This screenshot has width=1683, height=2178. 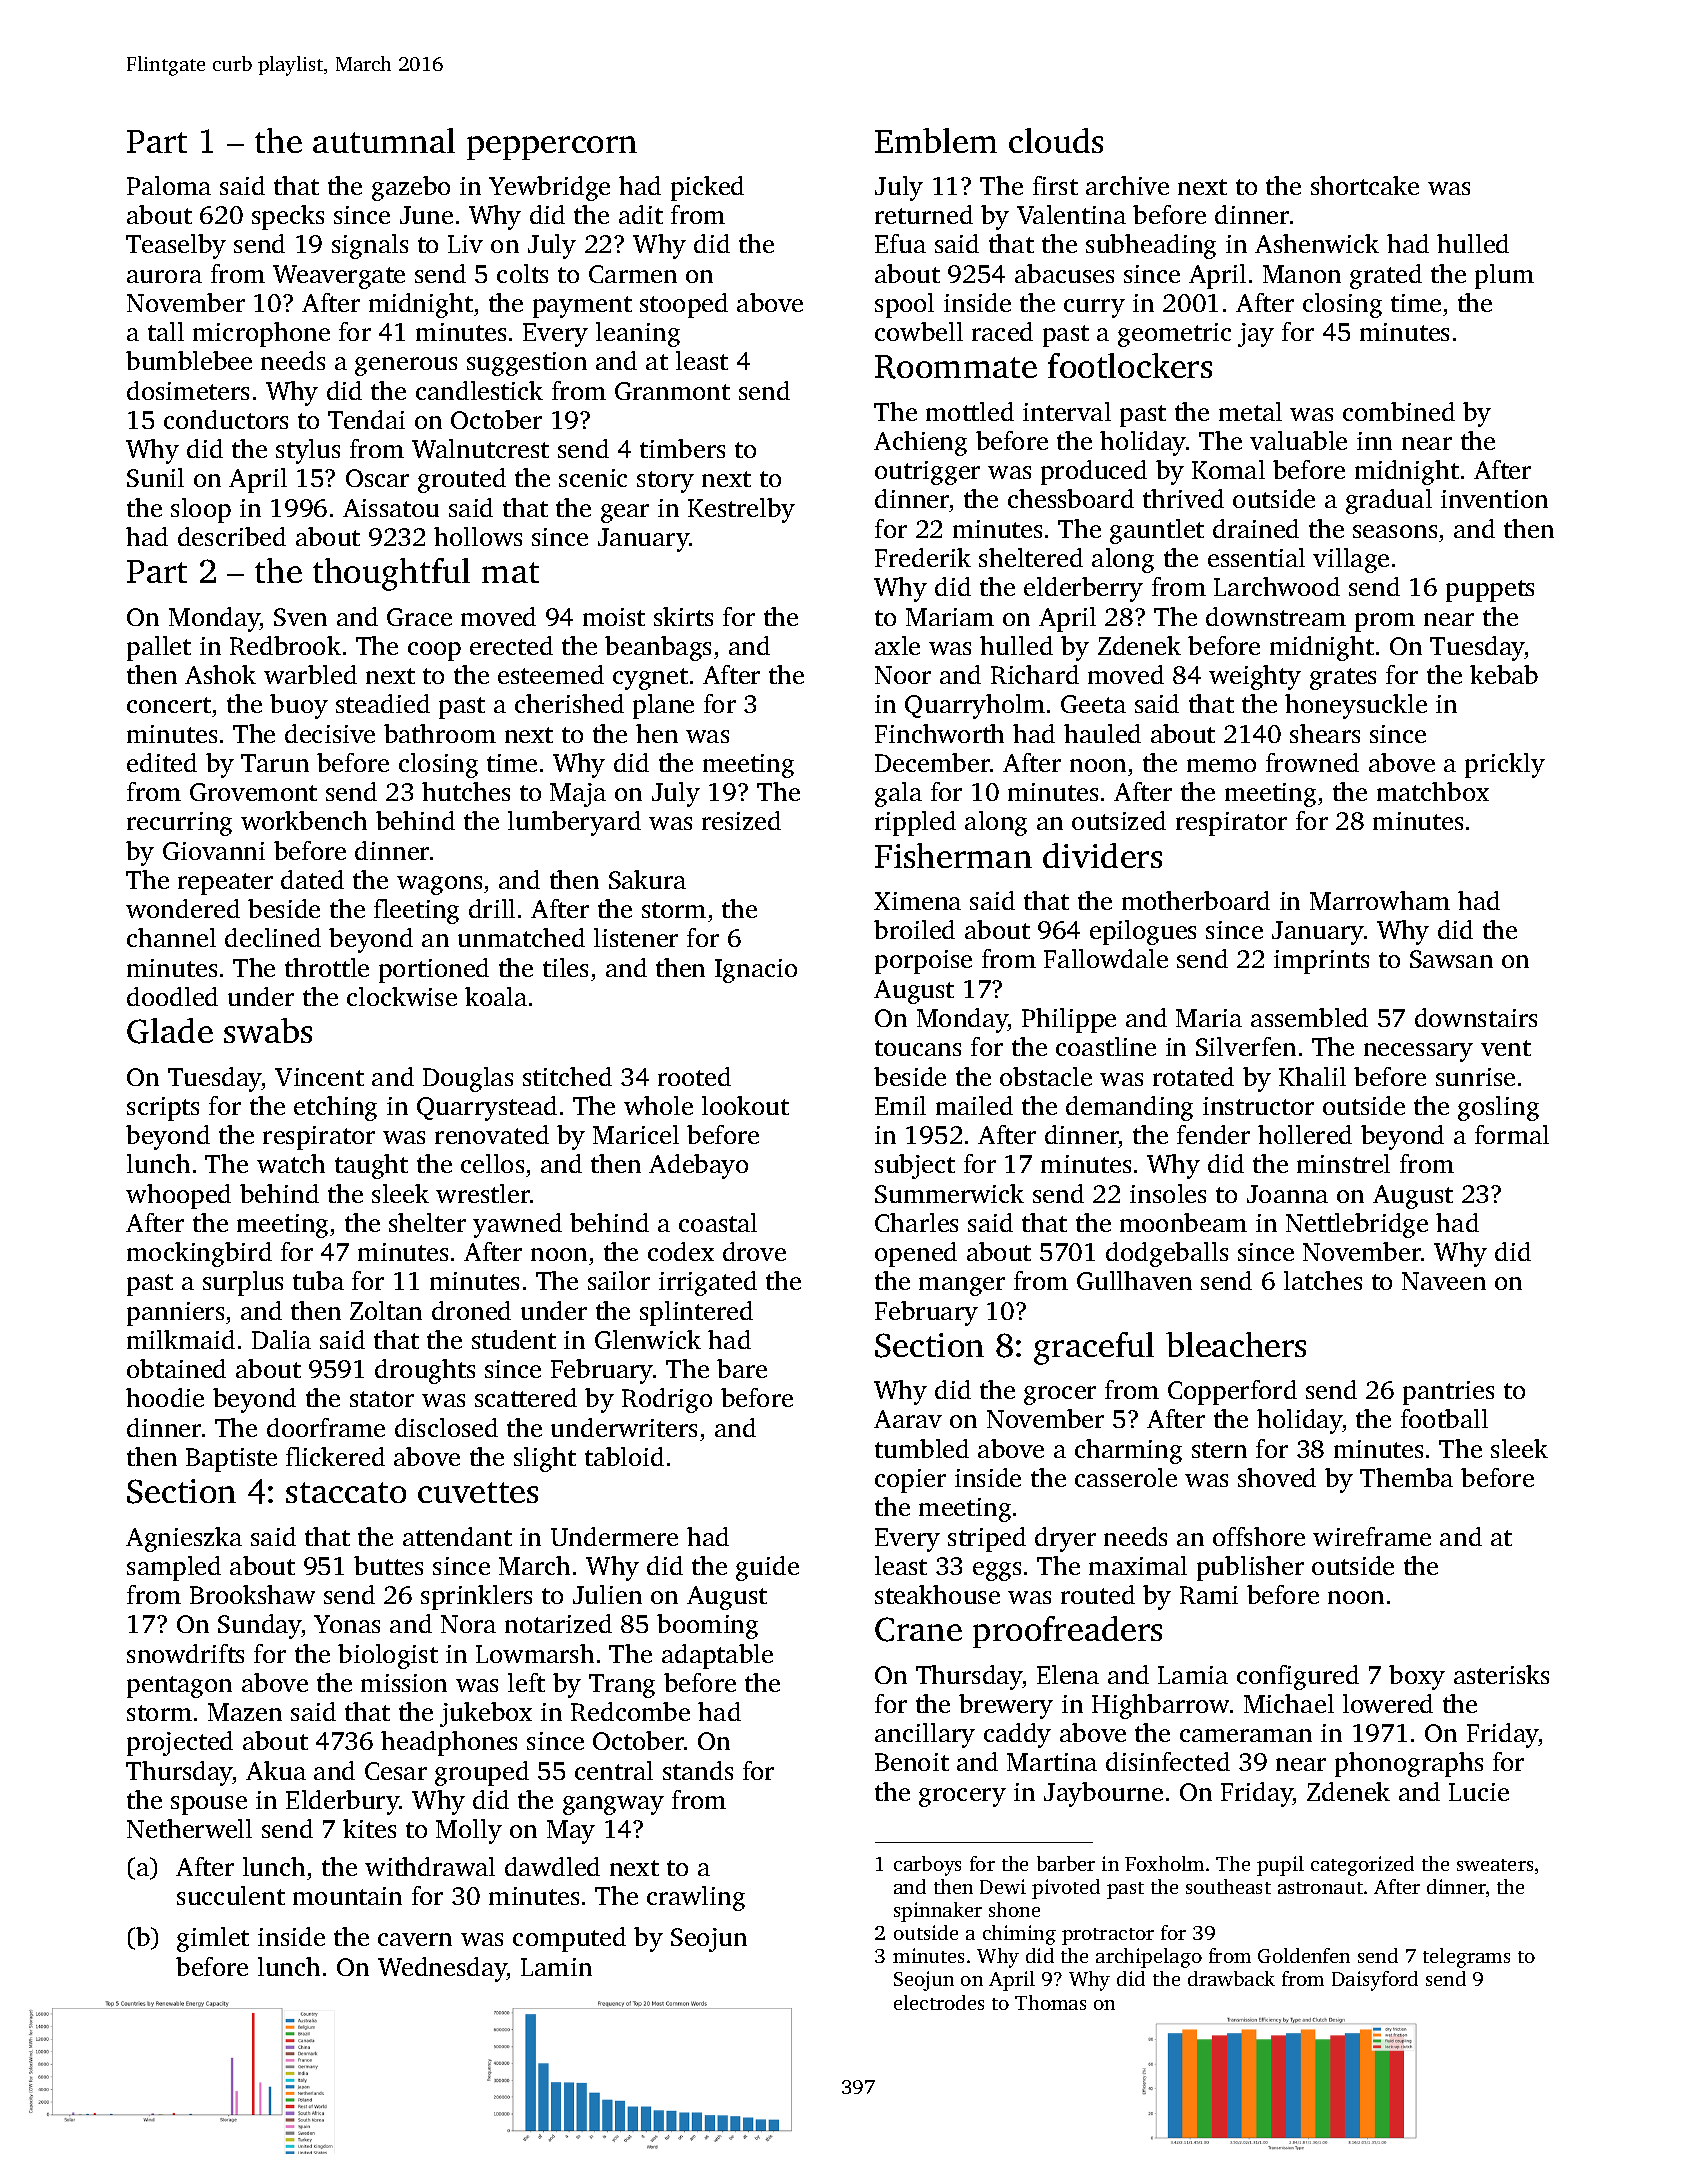 I want to click on Joanna, so click(x=1287, y=1194).
